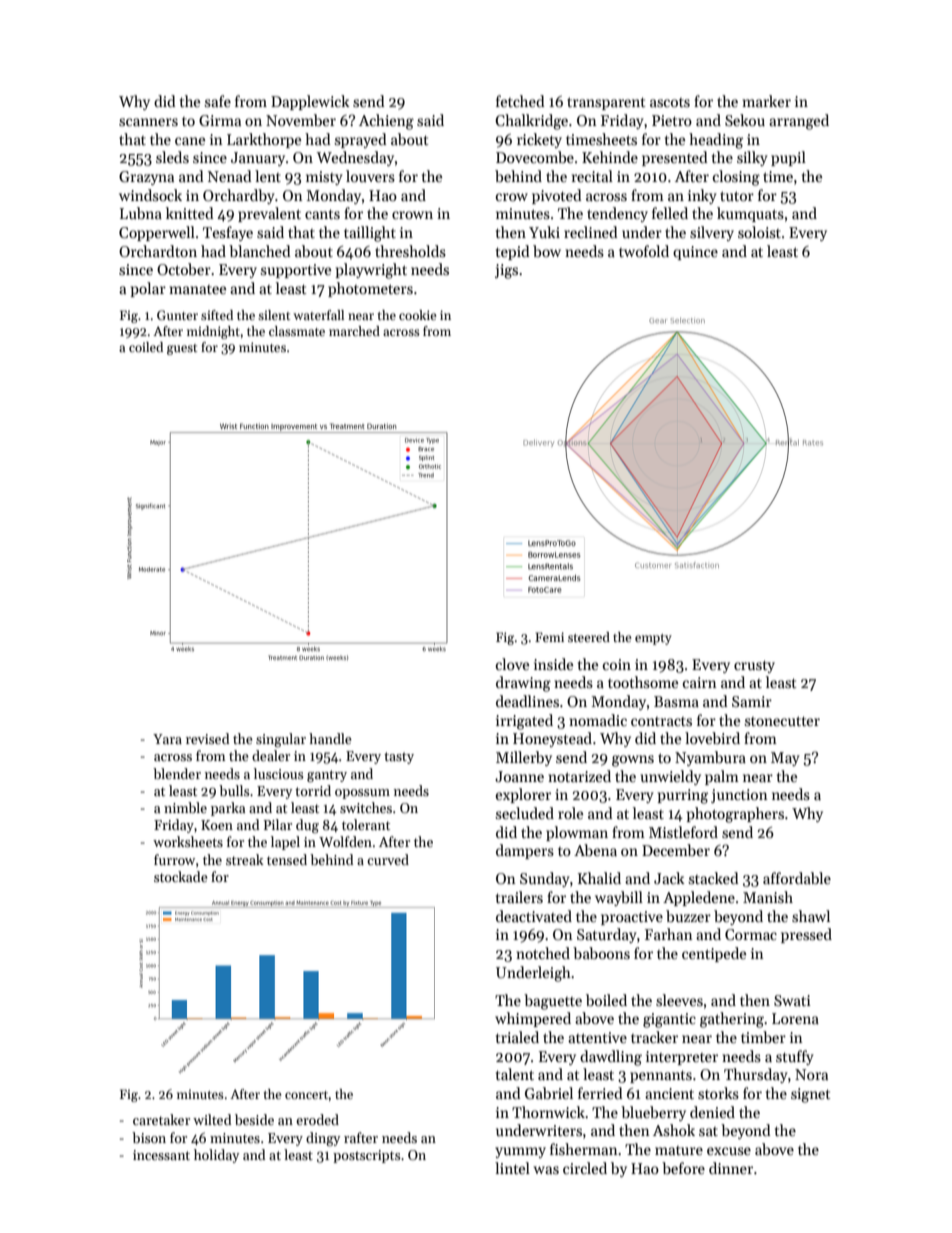 The image size is (952, 1233). I want to click on guest, so click(182, 349).
